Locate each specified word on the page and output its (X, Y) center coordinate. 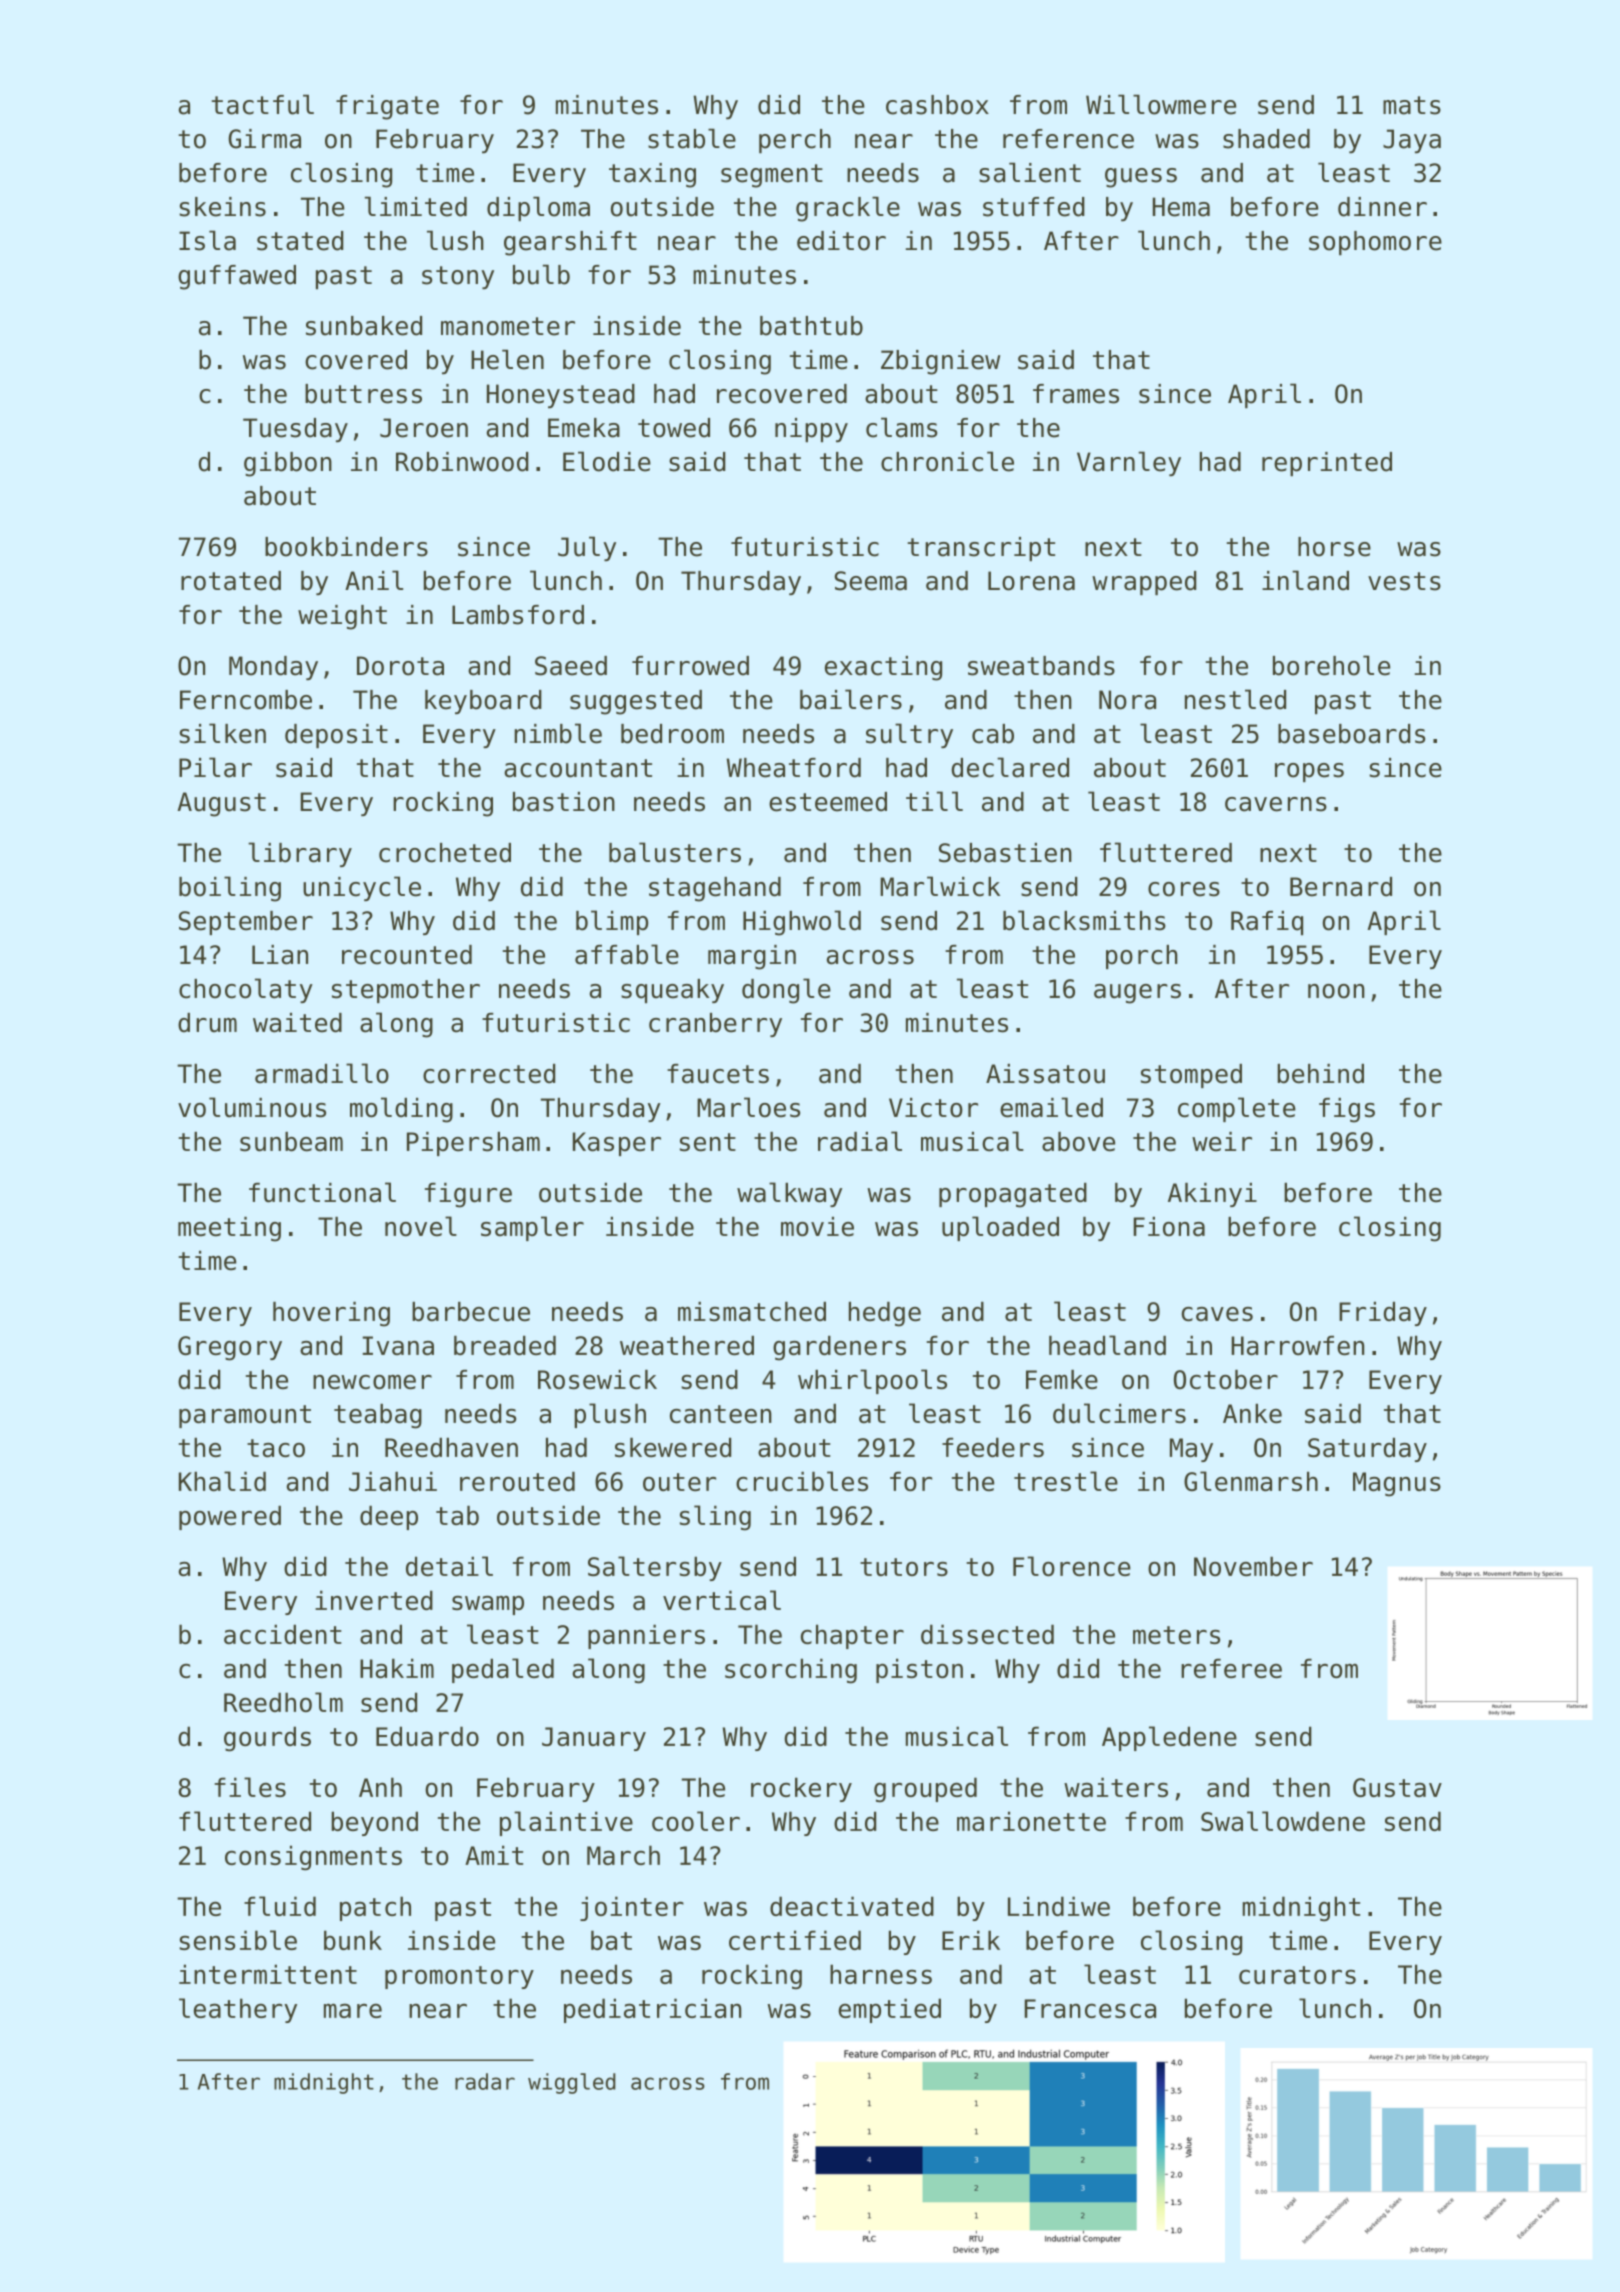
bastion (564, 802)
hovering (331, 1314)
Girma (264, 139)
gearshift (570, 243)
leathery (238, 2010)
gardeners (839, 1348)
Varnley (1129, 463)
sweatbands (1041, 666)
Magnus (1397, 1484)
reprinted (1327, 464)
